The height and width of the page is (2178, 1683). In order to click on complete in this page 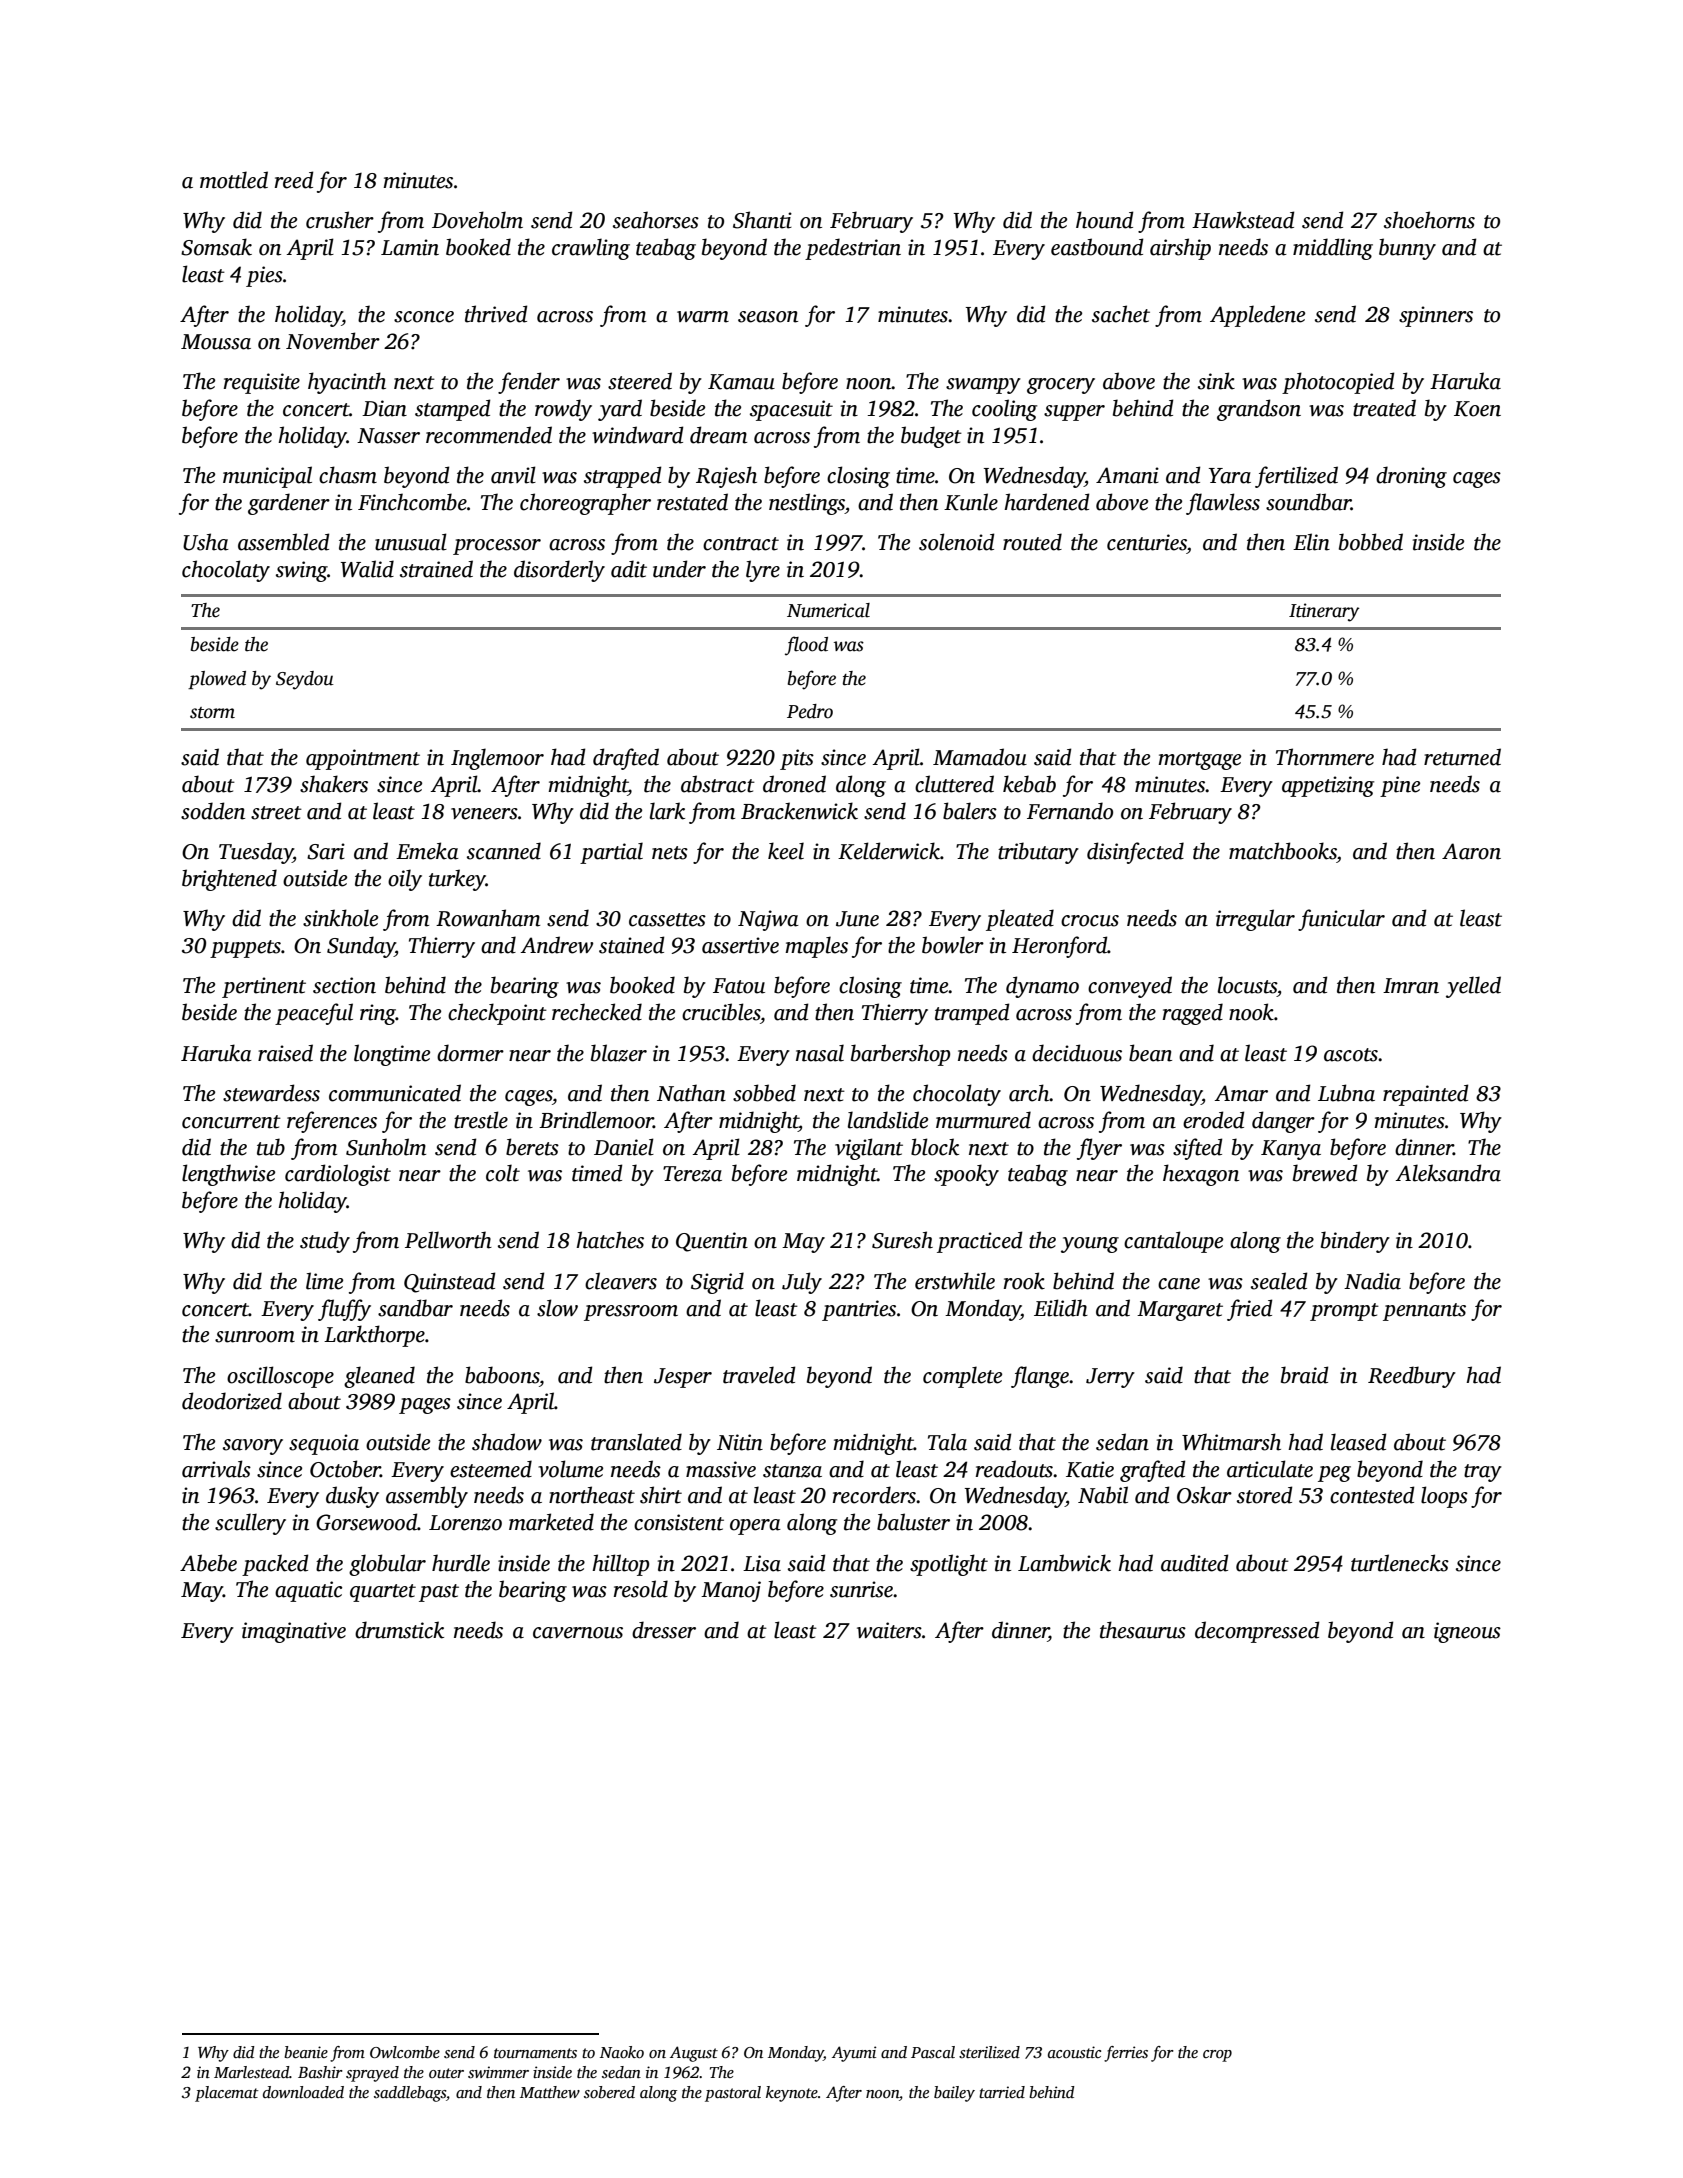, I will do `click(962, 1377)`.
